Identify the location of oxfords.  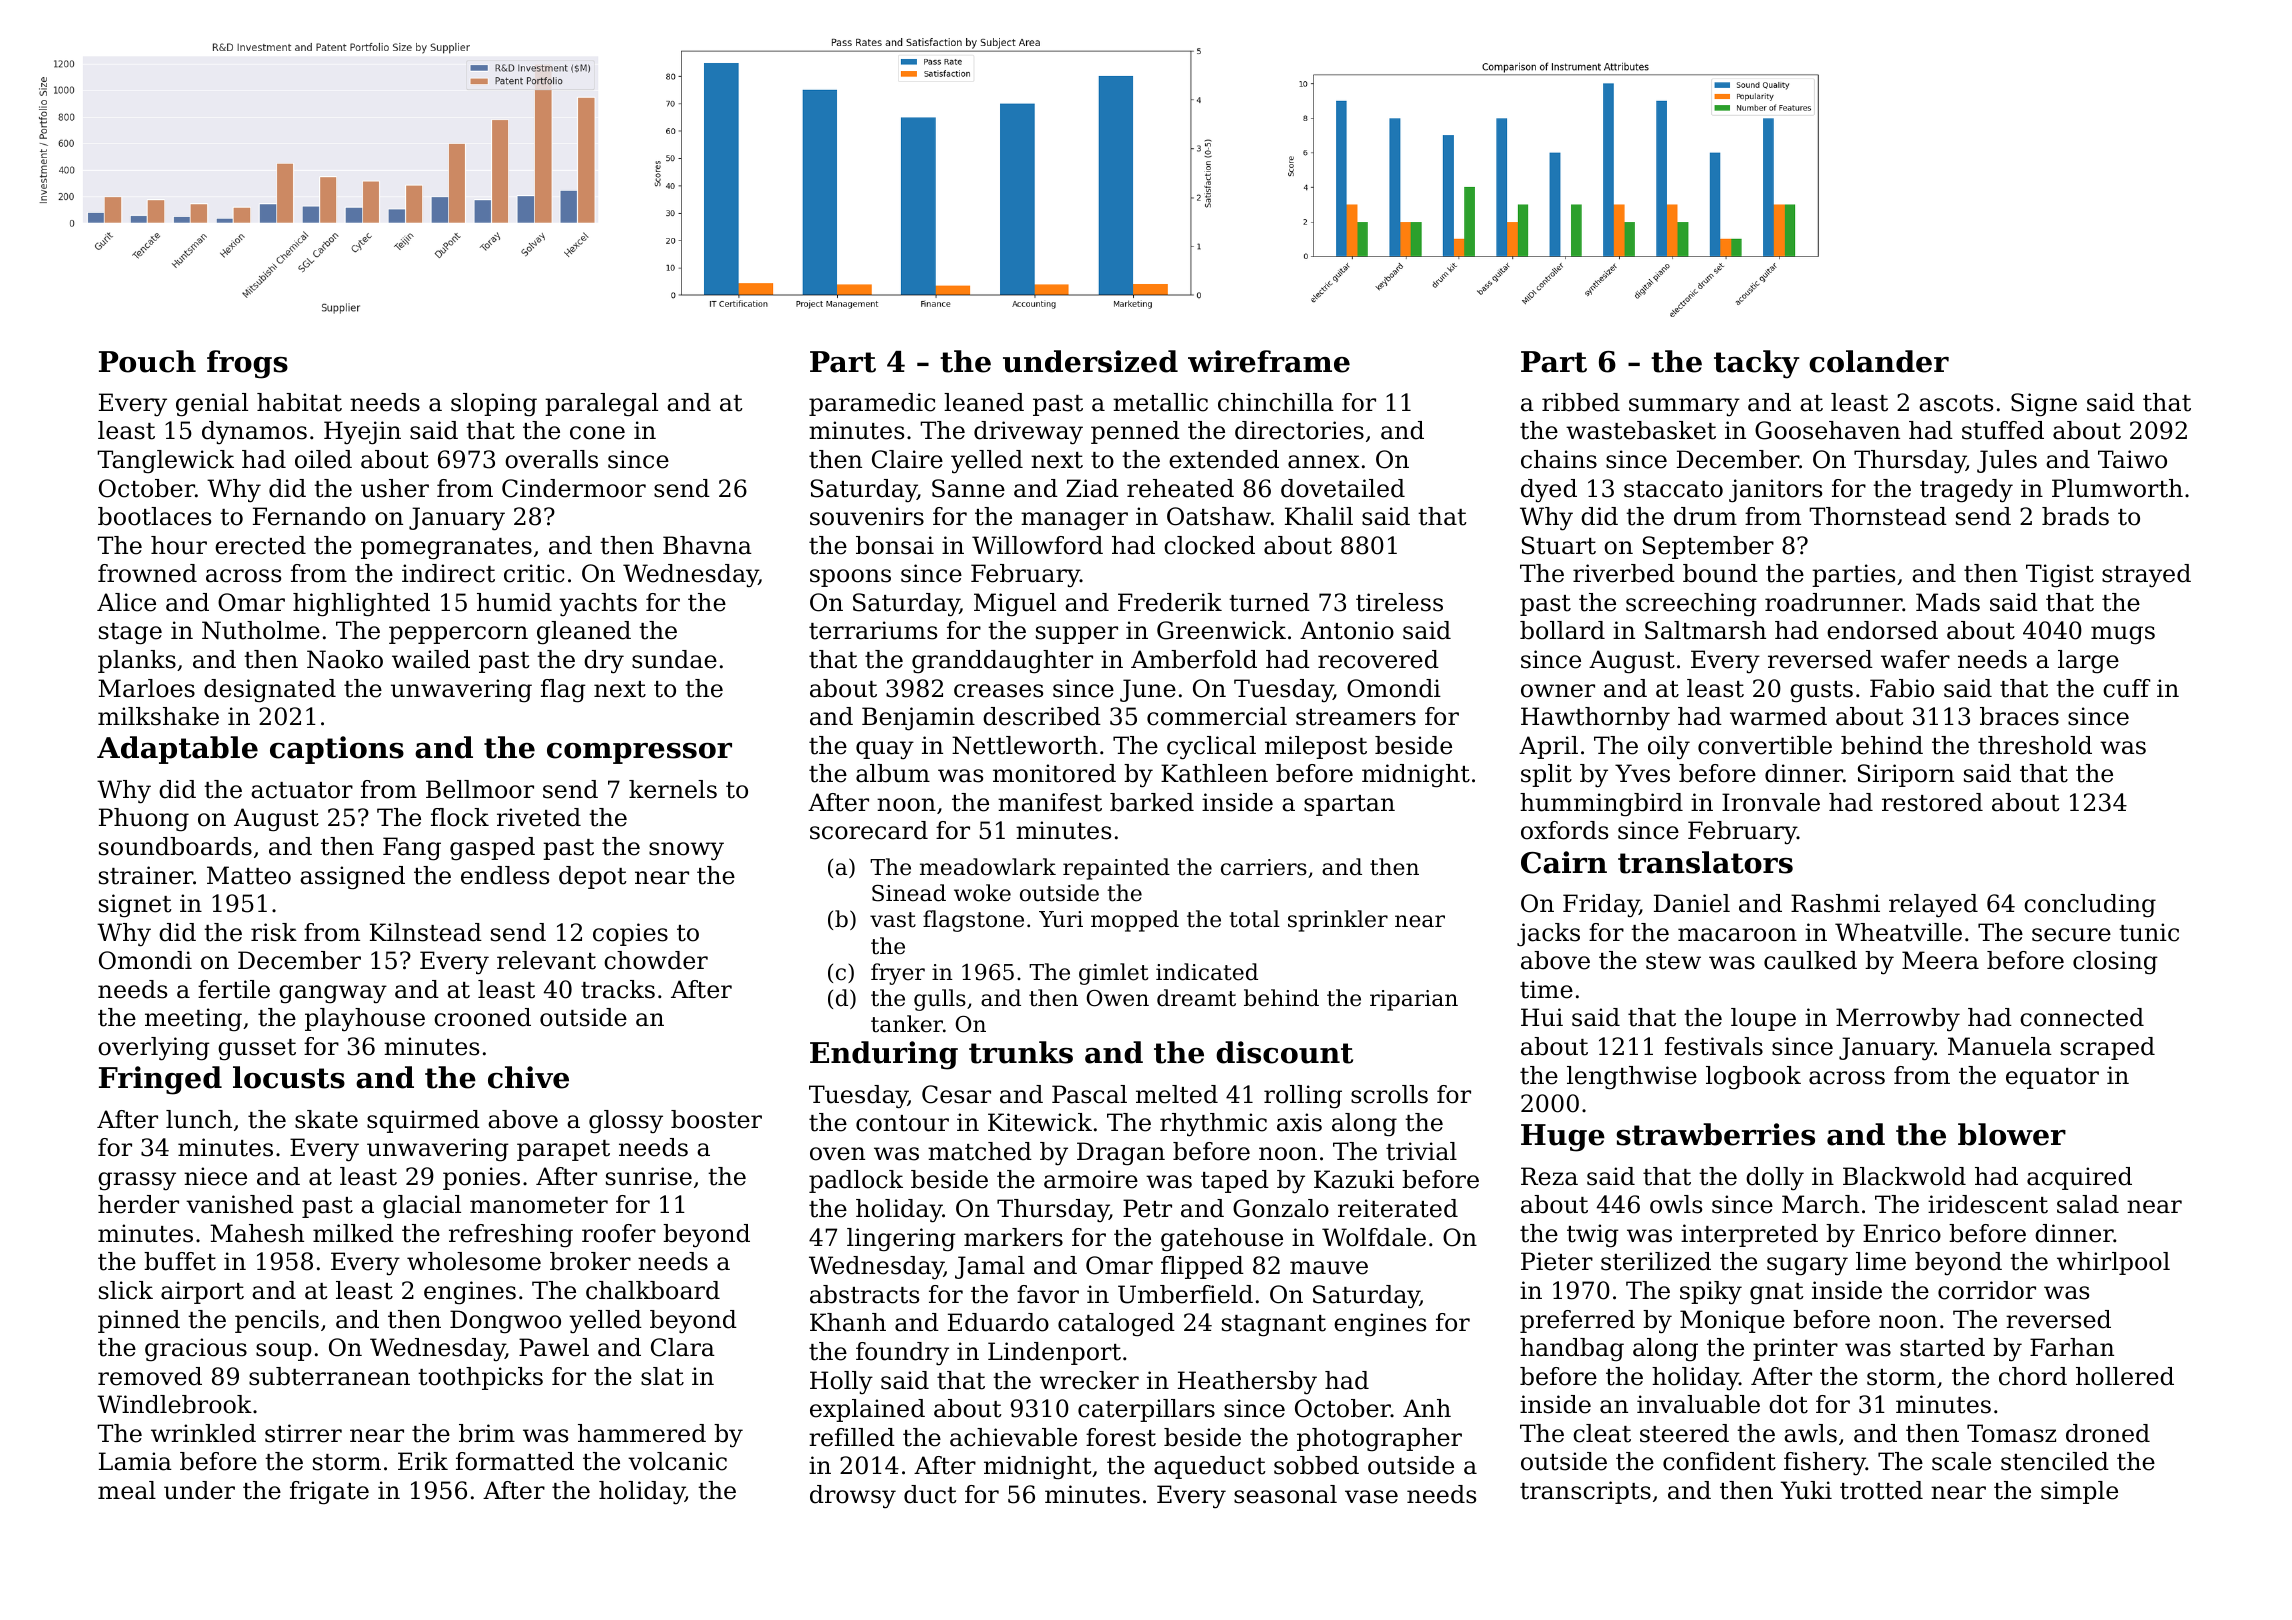
(1564, 830).
